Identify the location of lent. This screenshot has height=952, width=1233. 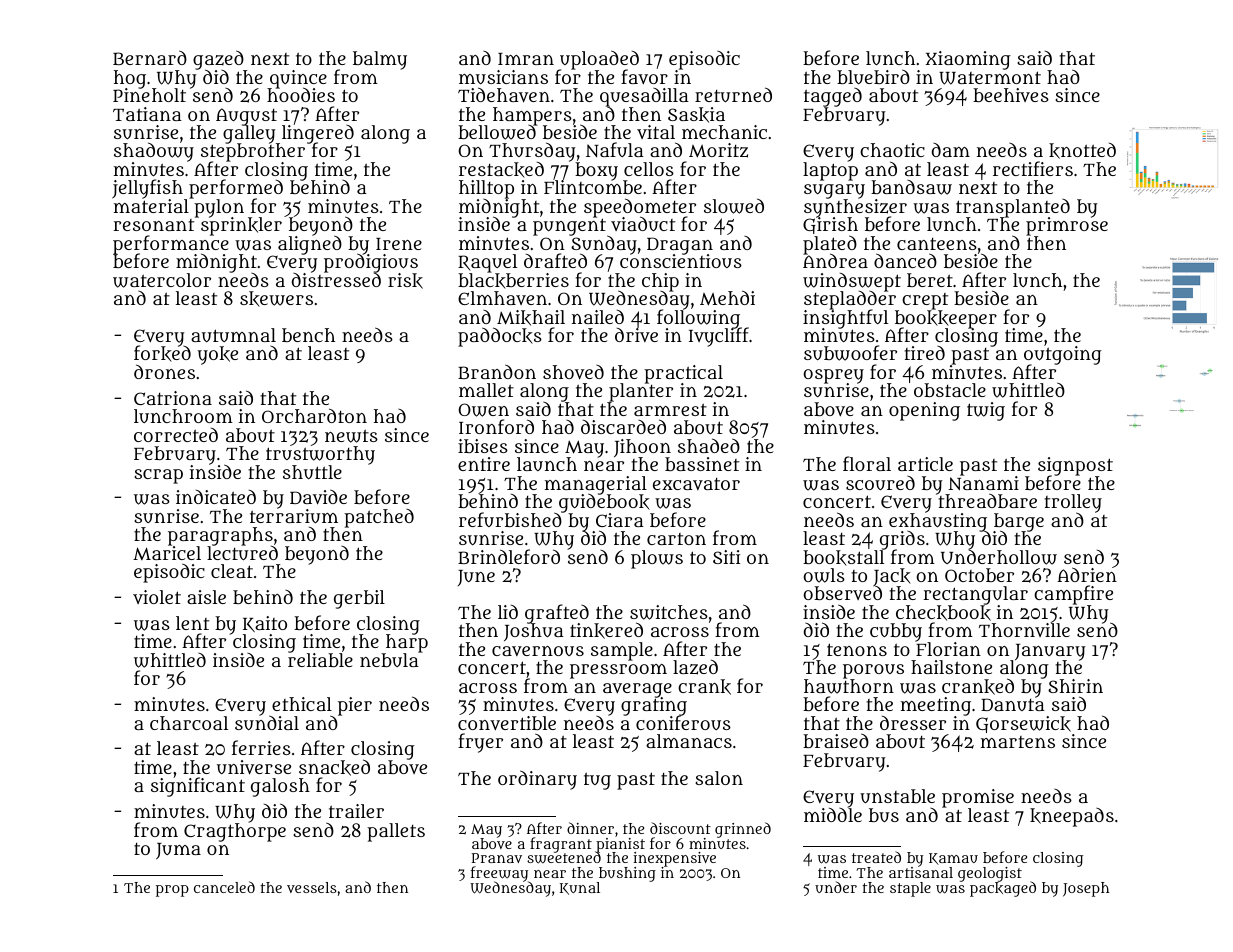
(192, 623).
